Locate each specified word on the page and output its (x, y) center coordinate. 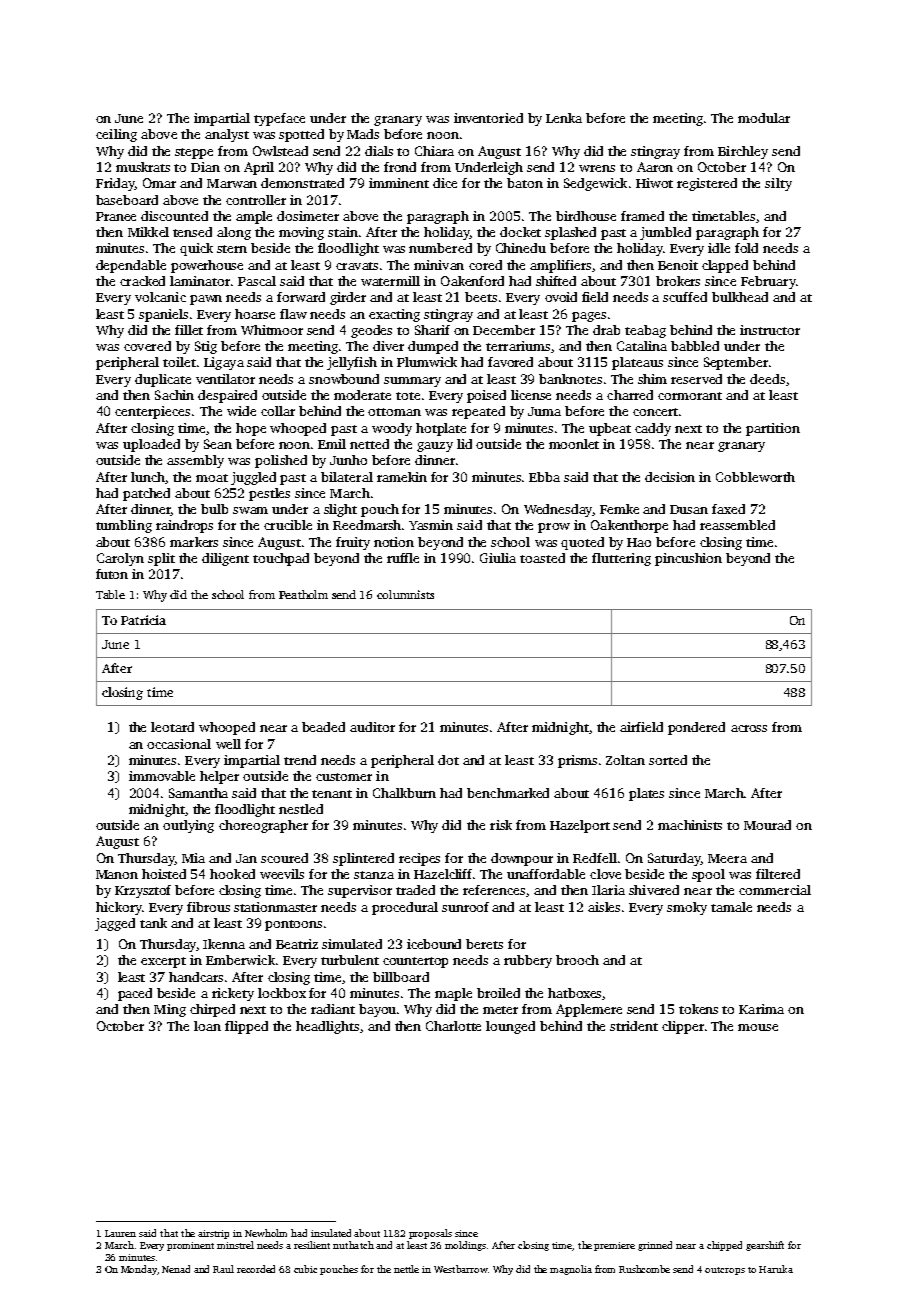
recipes (419, 859)
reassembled (737, 525)
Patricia (143, 620)
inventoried (488, 118)
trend (300, 760)
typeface (279, 119)
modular (764, 118)
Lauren (120, 1233)
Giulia (498, 558)
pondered (696, 728)
